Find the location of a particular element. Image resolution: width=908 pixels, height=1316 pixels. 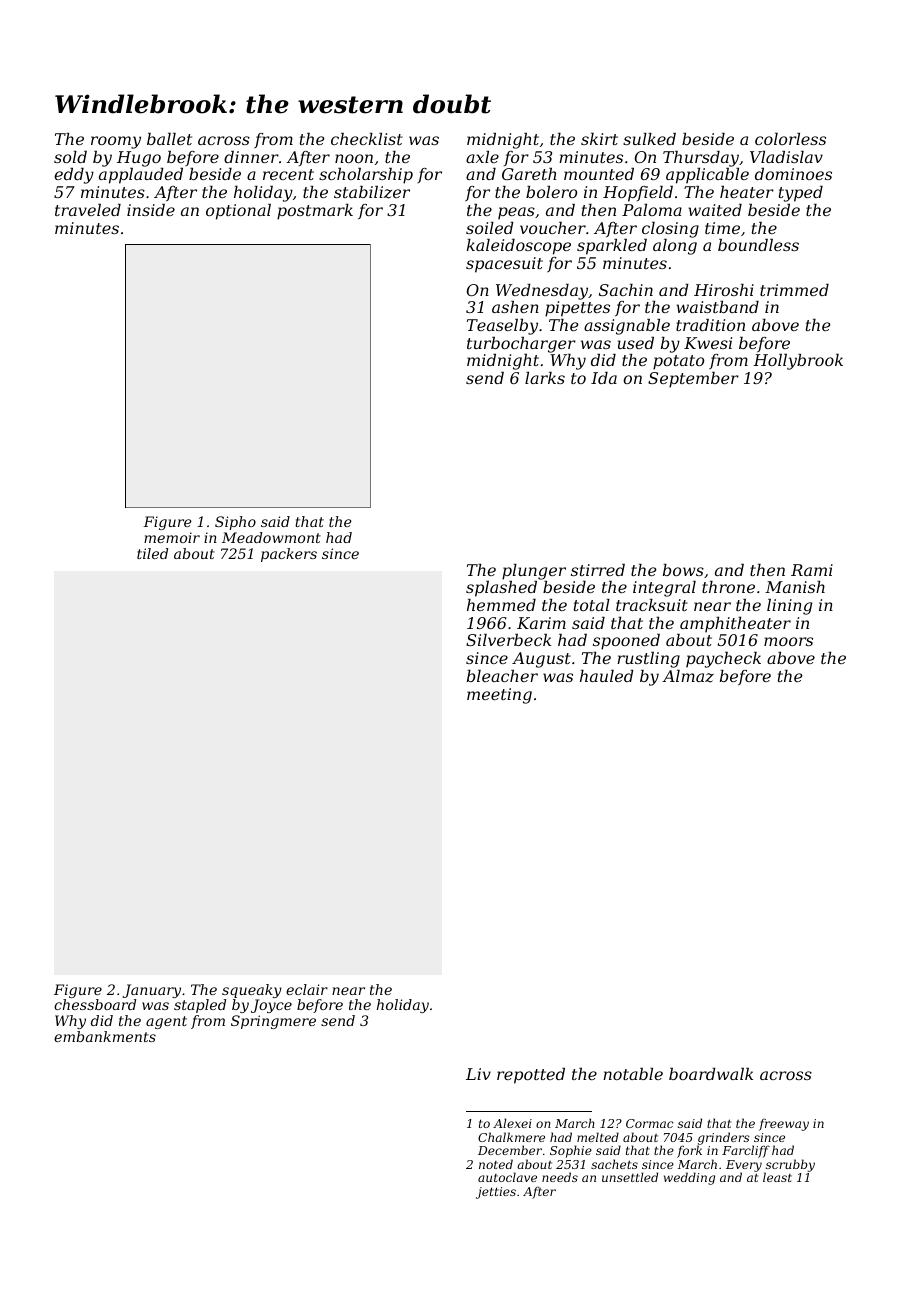

along is located at coordinates (675, 247).
